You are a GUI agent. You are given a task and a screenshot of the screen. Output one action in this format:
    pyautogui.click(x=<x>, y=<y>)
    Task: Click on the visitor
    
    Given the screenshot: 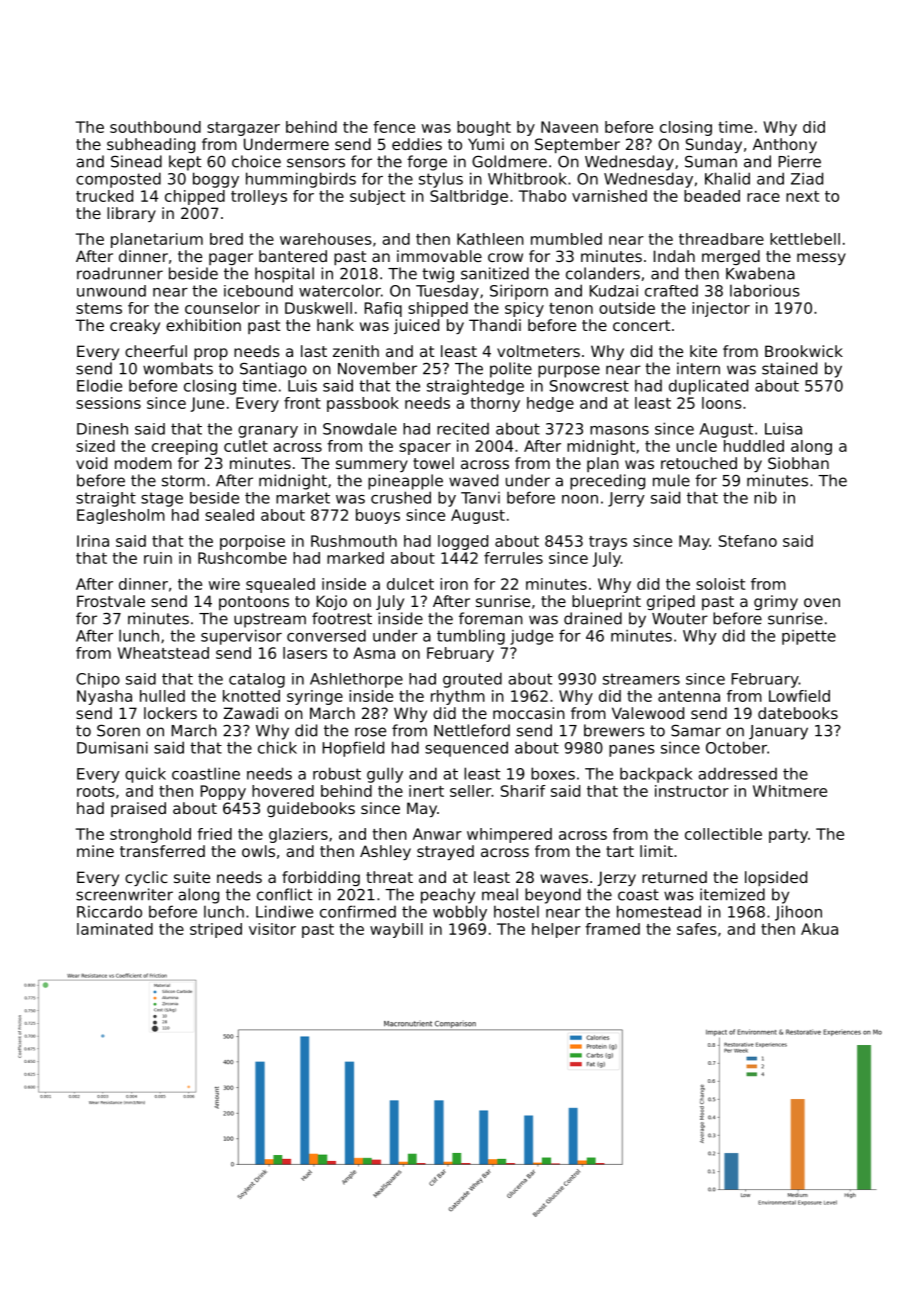 What is the action you would take?
    pyautogui.click(x=272, y=929)
